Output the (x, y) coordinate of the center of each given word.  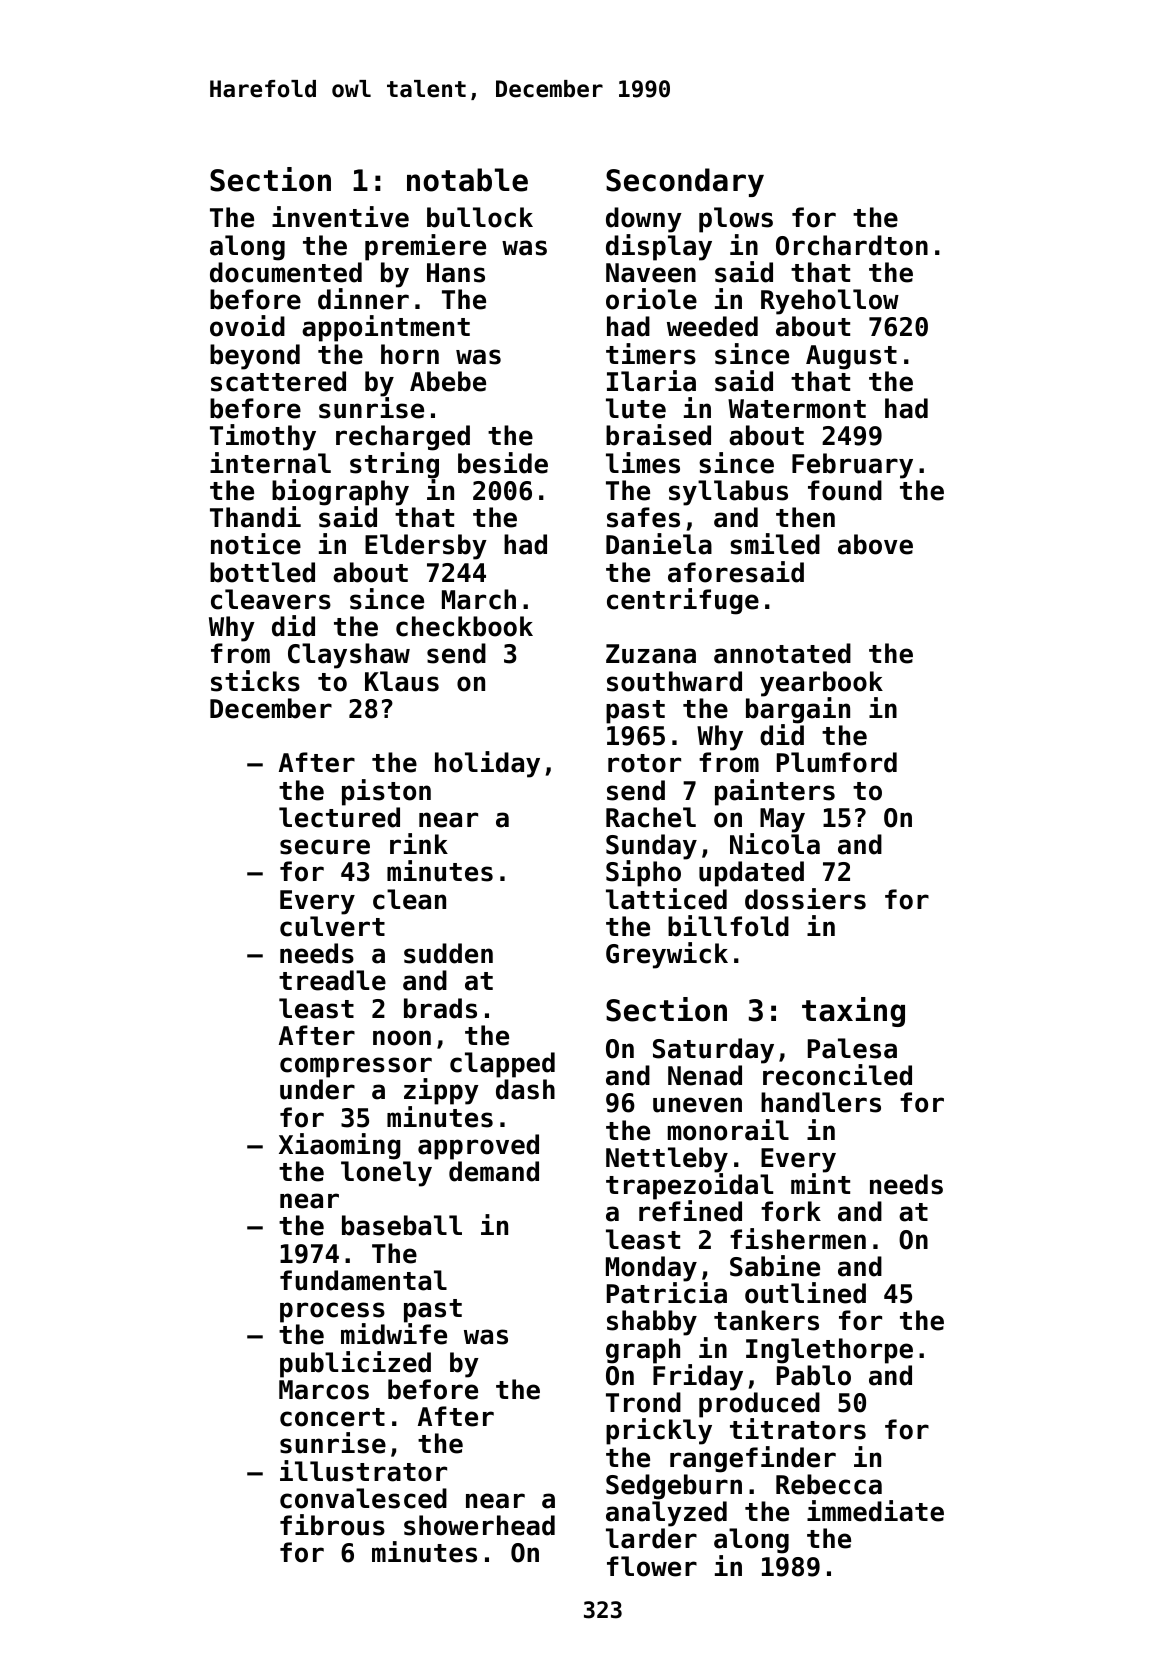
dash (525, 1089)
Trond (643, 1402)
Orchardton (852, 245)
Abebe (448, 381)
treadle (332, 980)
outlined (805, 1293)
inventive (340, 217)
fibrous (332, 1525)
